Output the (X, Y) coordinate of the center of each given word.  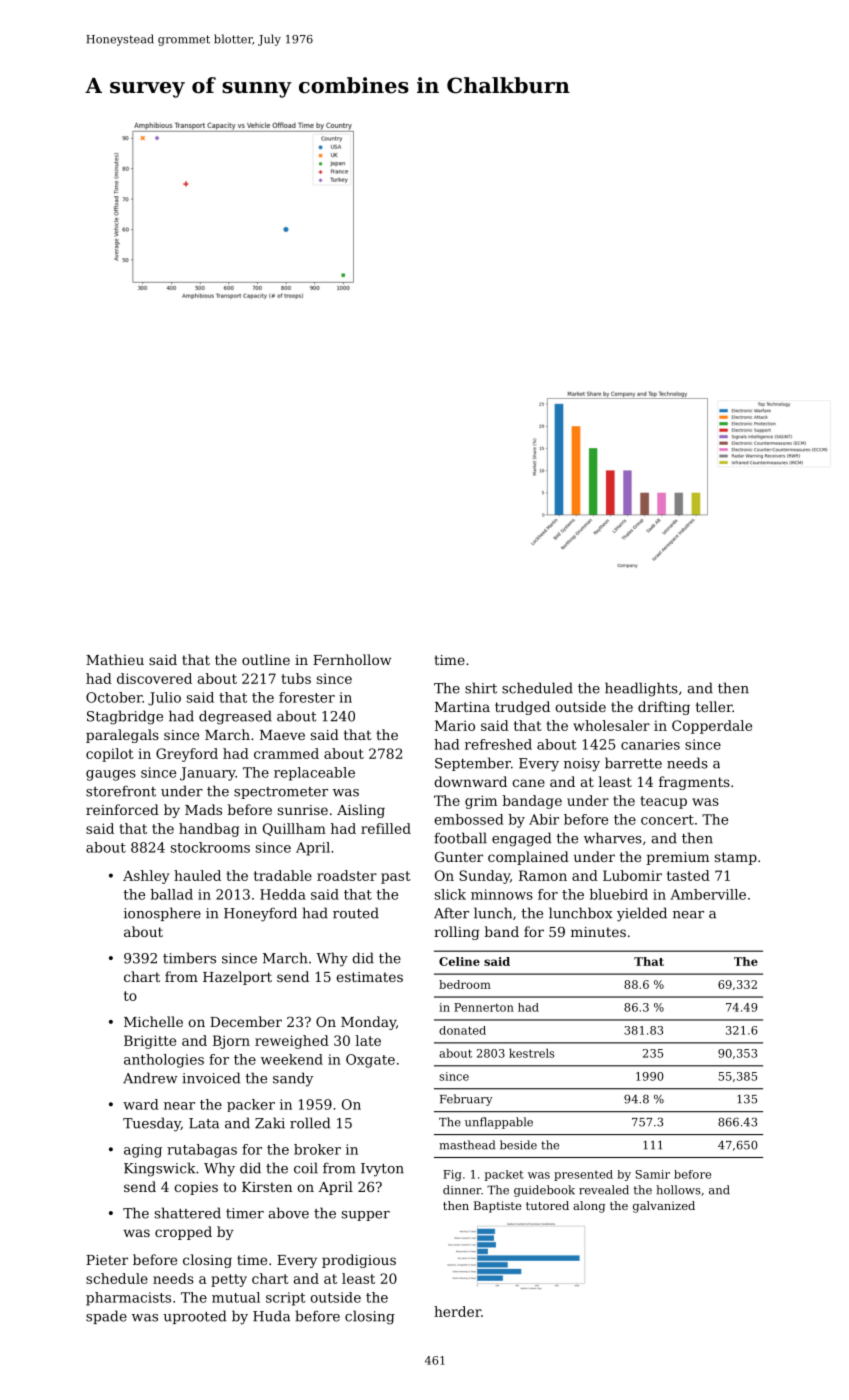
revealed (604, 1190)
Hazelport (237, 978)
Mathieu (115, 659)
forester (307, 697)
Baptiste (497, 1207)
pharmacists (128, 1299)
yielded (642, 914)
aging (143, 1151)
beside (518, 1145)
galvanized (664, 1207)
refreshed (498, 744)
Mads (203, 809)
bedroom (465, 984)
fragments (694, 783)
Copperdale (712, 727)
